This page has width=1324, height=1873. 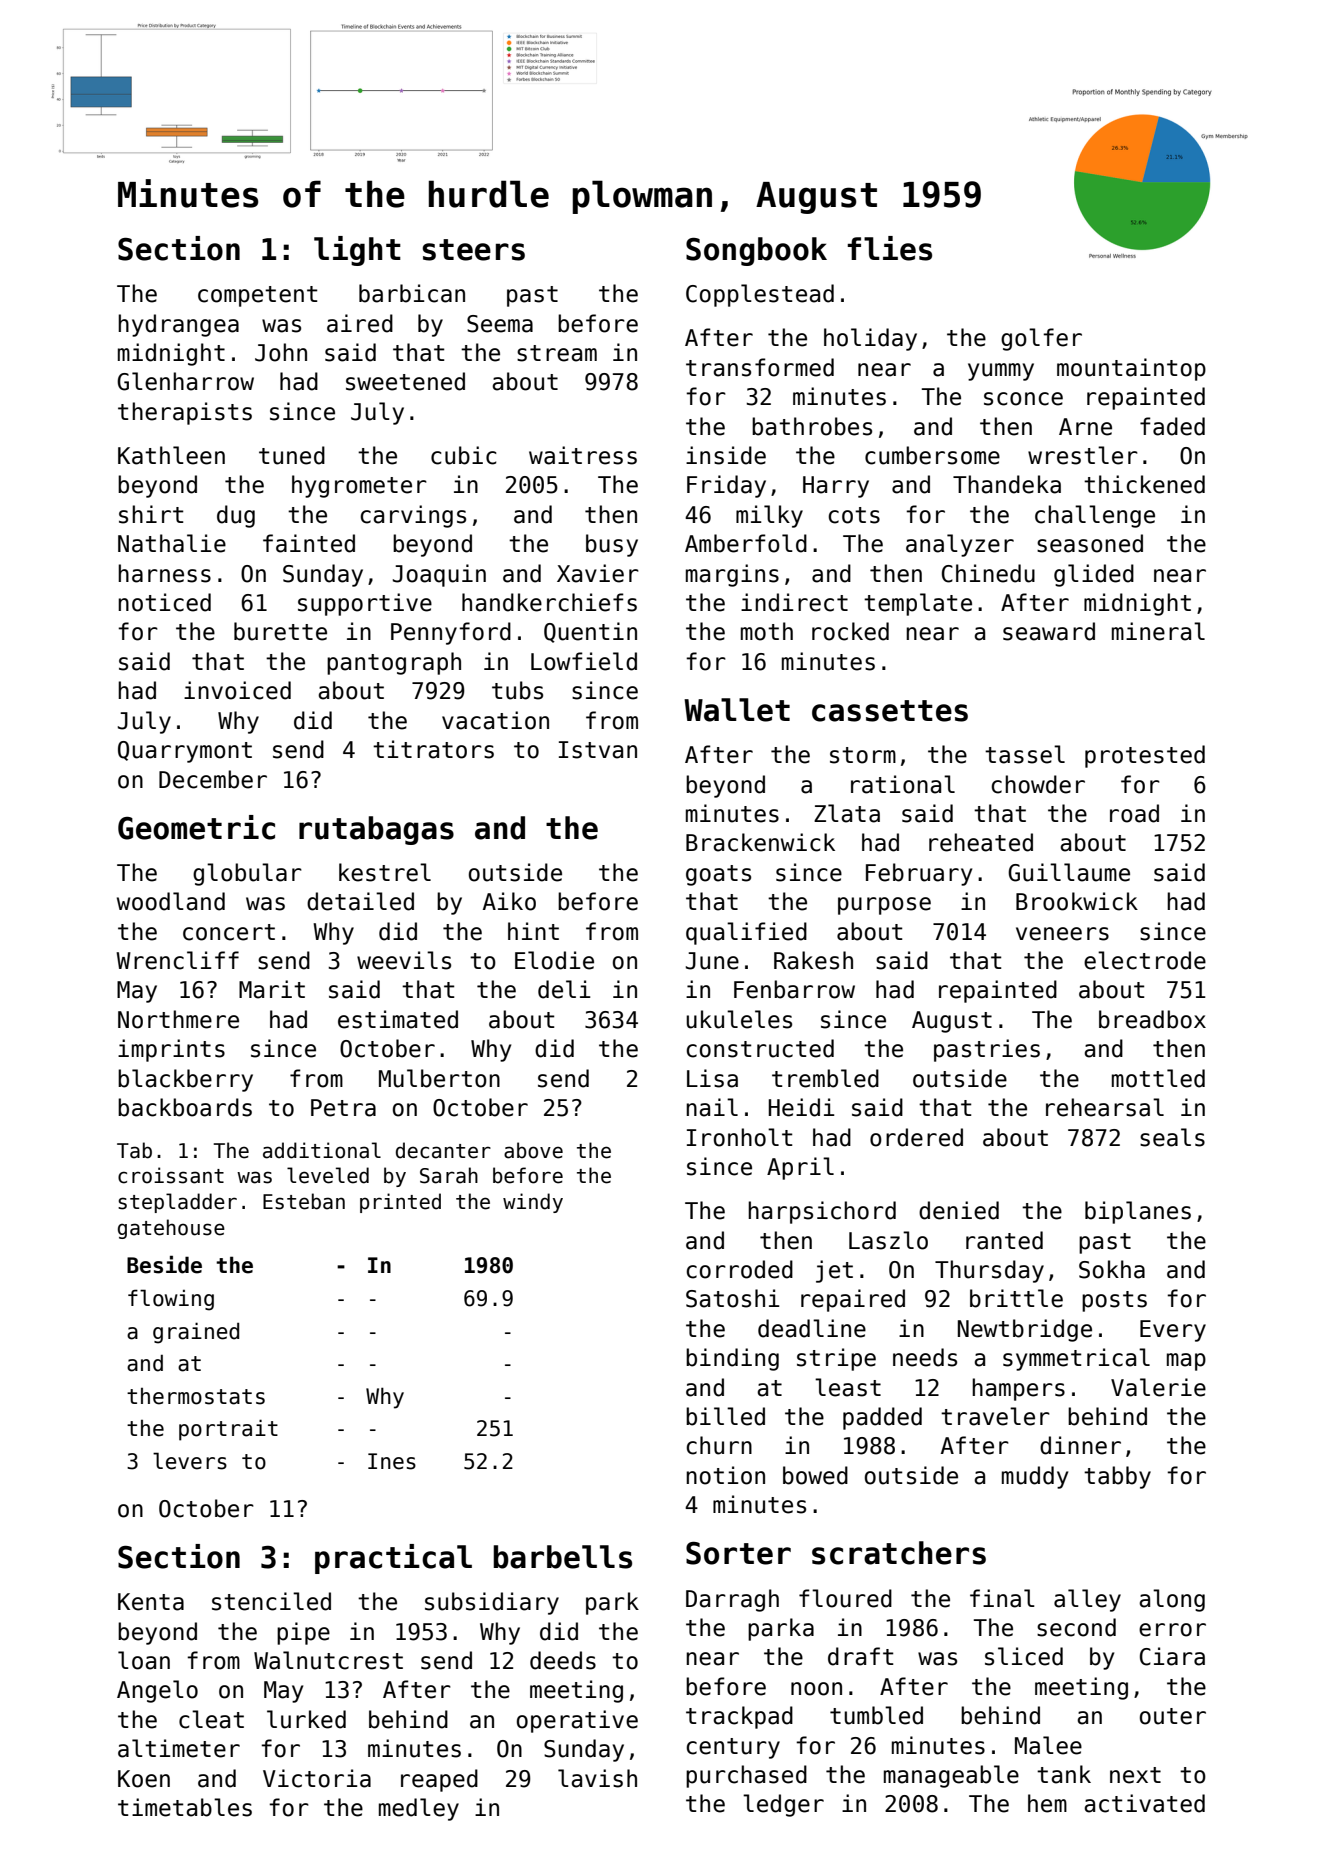 I want to click on shirt, so click(x=151, y=514).
